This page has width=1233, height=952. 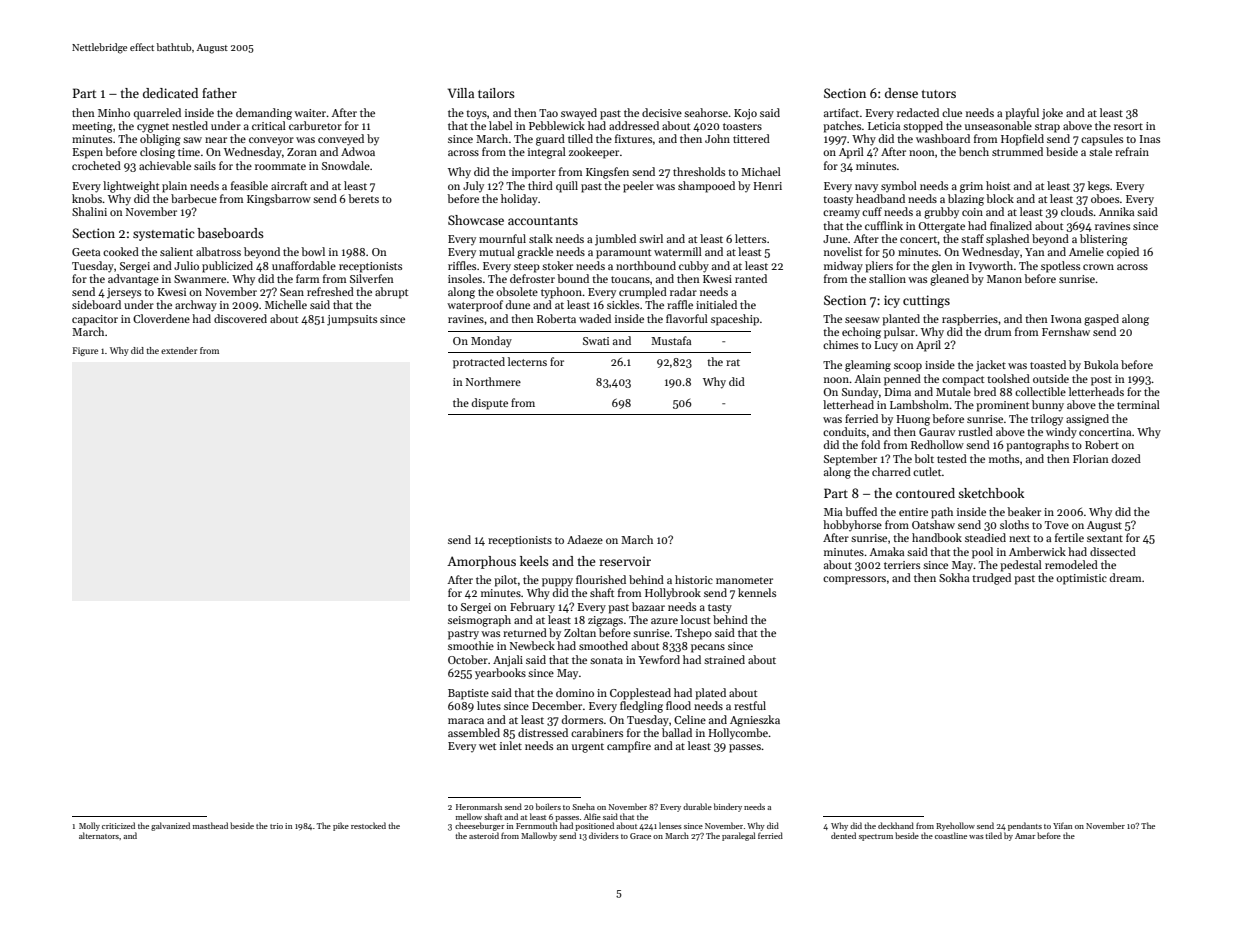 I want to click on trio, so click(x=276, y=826).
